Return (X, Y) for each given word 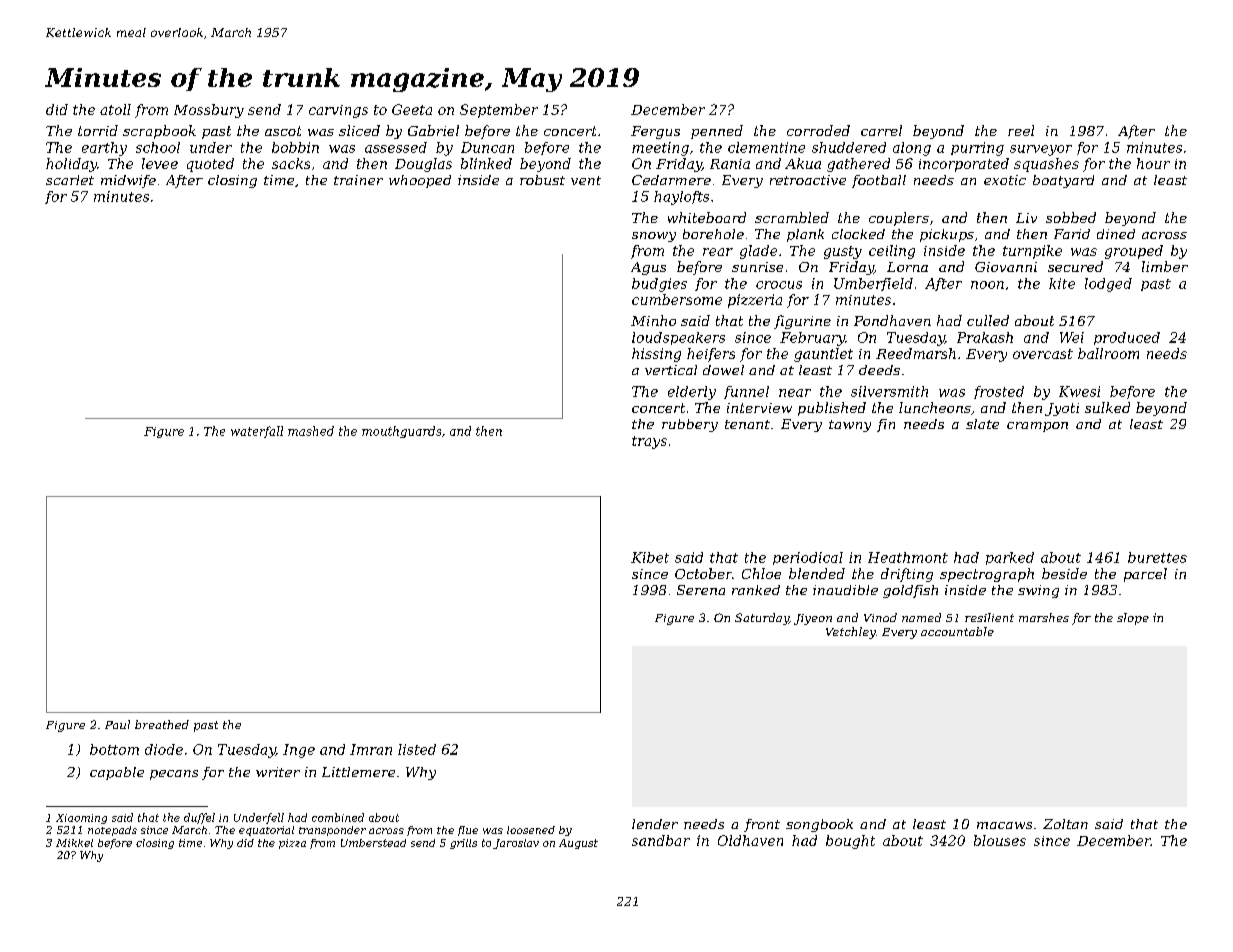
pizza (292, 844)
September (499, 111)
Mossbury (209, 111)
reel (1021, 130)
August (578, 844)
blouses (1000, 840)
